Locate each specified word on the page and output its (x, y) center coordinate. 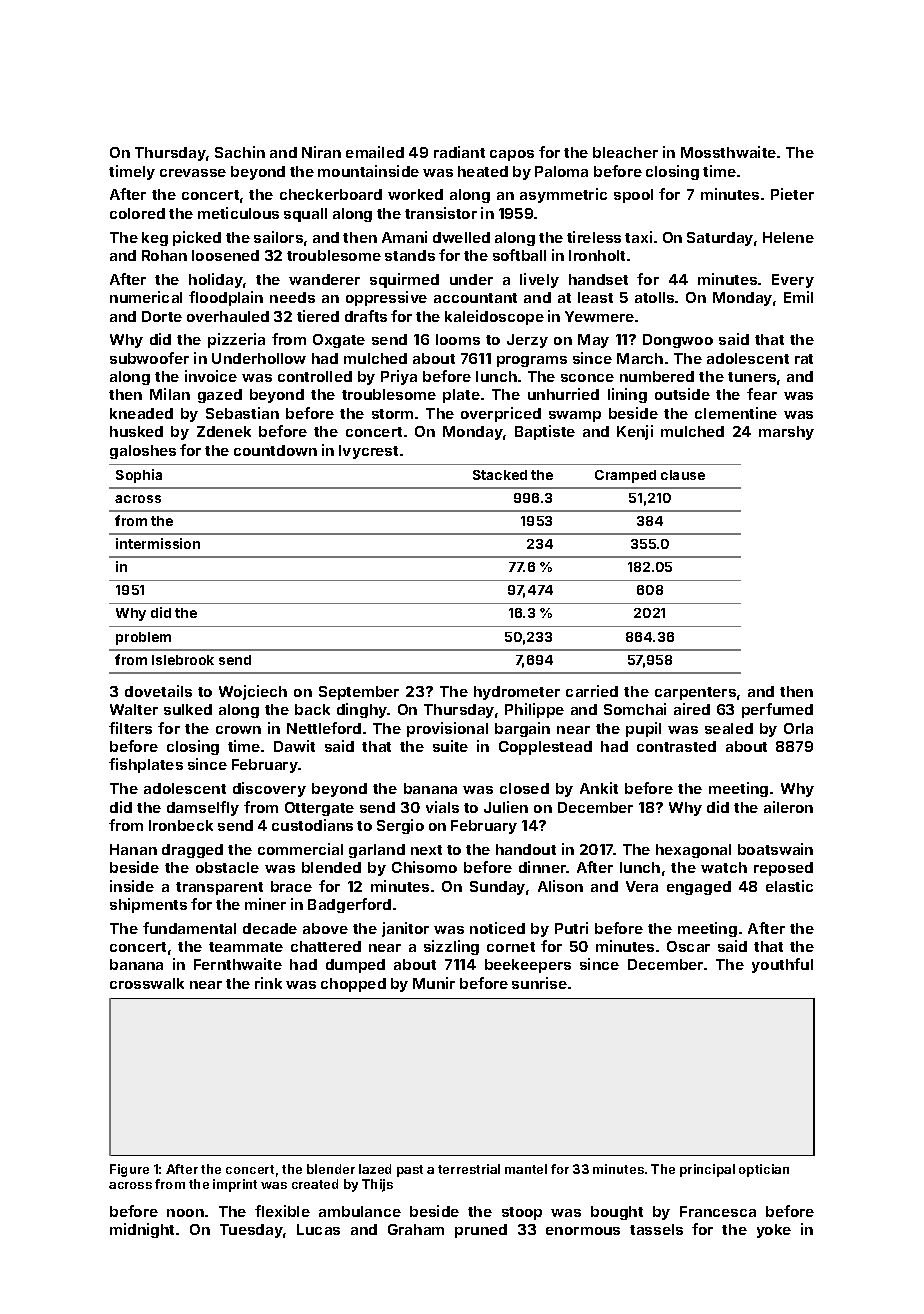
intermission (158, 543)
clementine (736, 413)
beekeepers (528, 966)
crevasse (193, 173)
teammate (246, 947)
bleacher (625, 152)
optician (764, 1170)
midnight (142, 1230)
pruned (481, 1231)
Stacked (500, 475)
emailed (375, 152)
